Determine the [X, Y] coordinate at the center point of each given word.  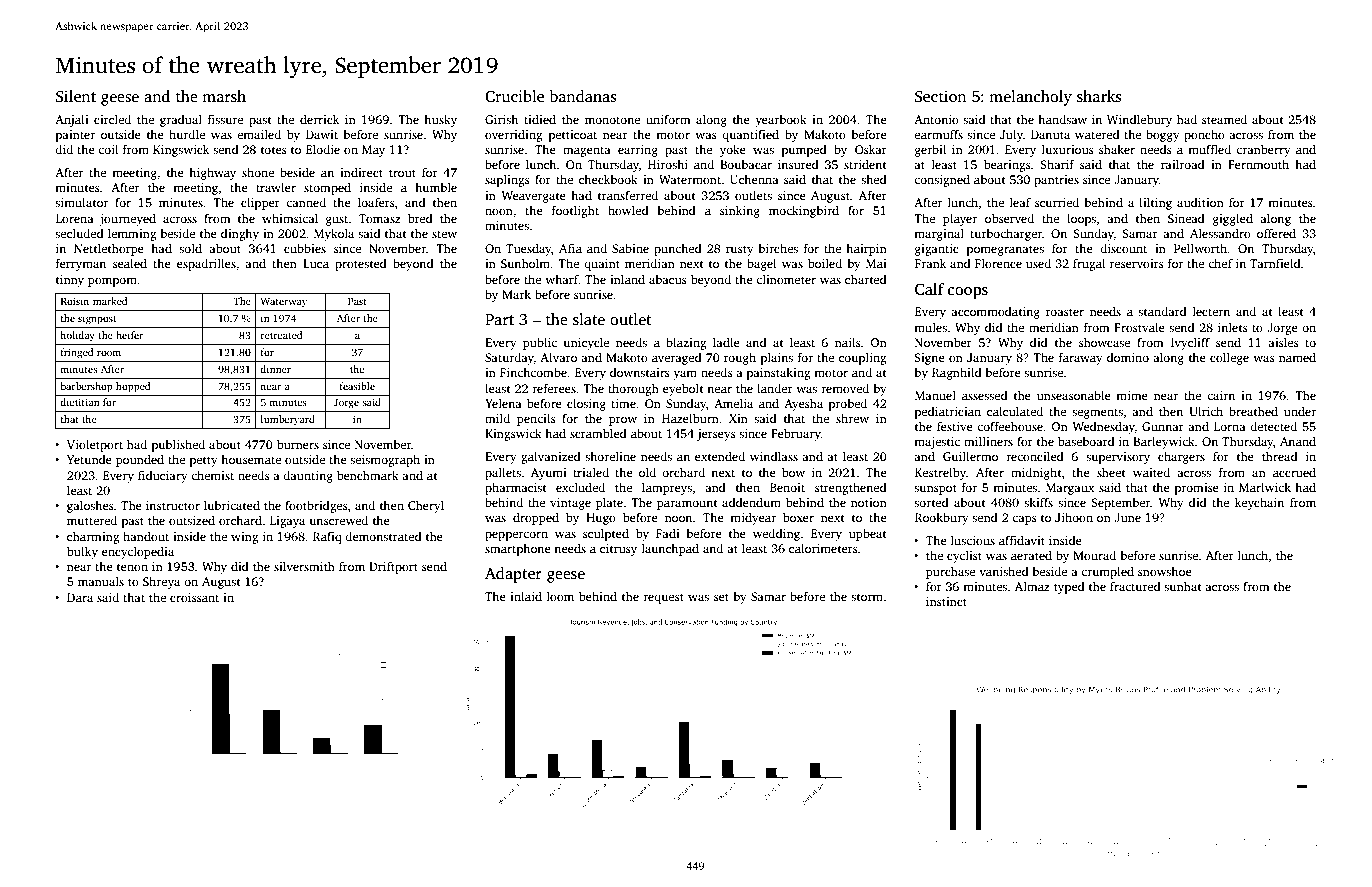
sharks [1099, 96]
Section [940, 96]
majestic [937, 443]
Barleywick [1164, 442]
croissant [194, 597]
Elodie [323, 149]
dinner [275, 369]
